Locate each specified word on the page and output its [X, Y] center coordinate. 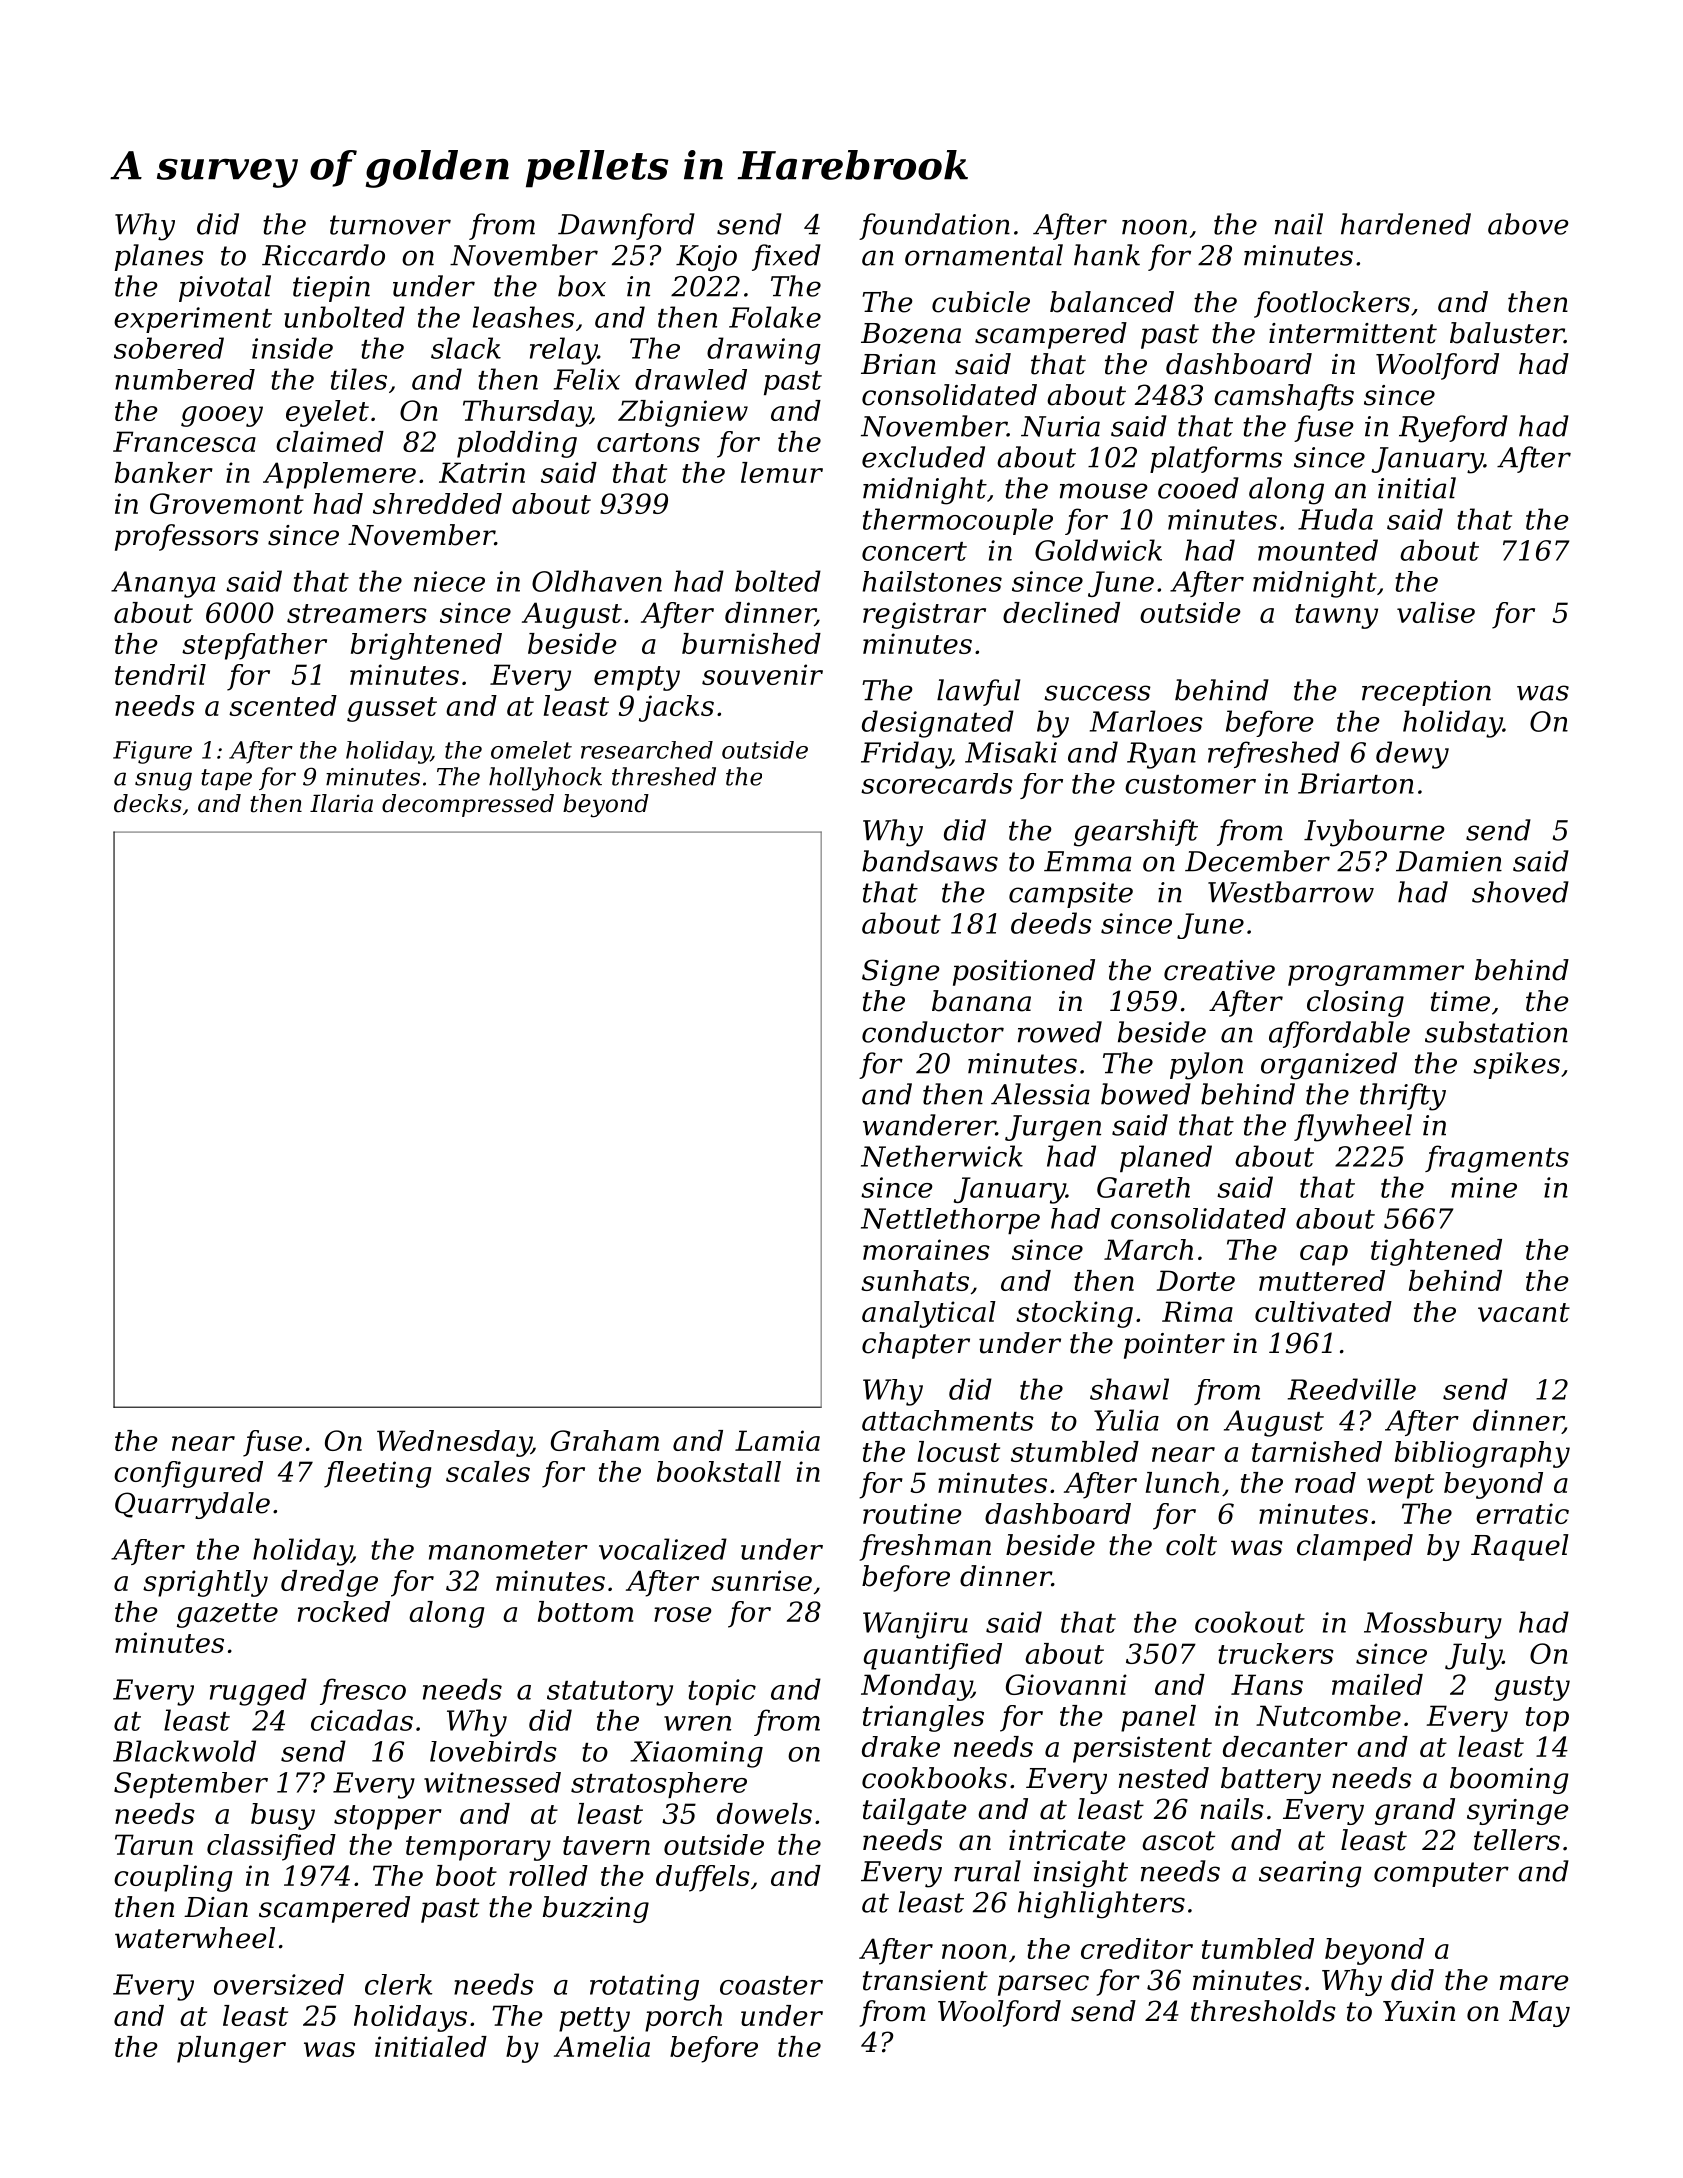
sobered [169, 348]
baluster [1507, 333]
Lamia [777, 1440]
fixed [786, 257]
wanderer [929, 1125]
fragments [1497, 1159]
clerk [398, 1984]
